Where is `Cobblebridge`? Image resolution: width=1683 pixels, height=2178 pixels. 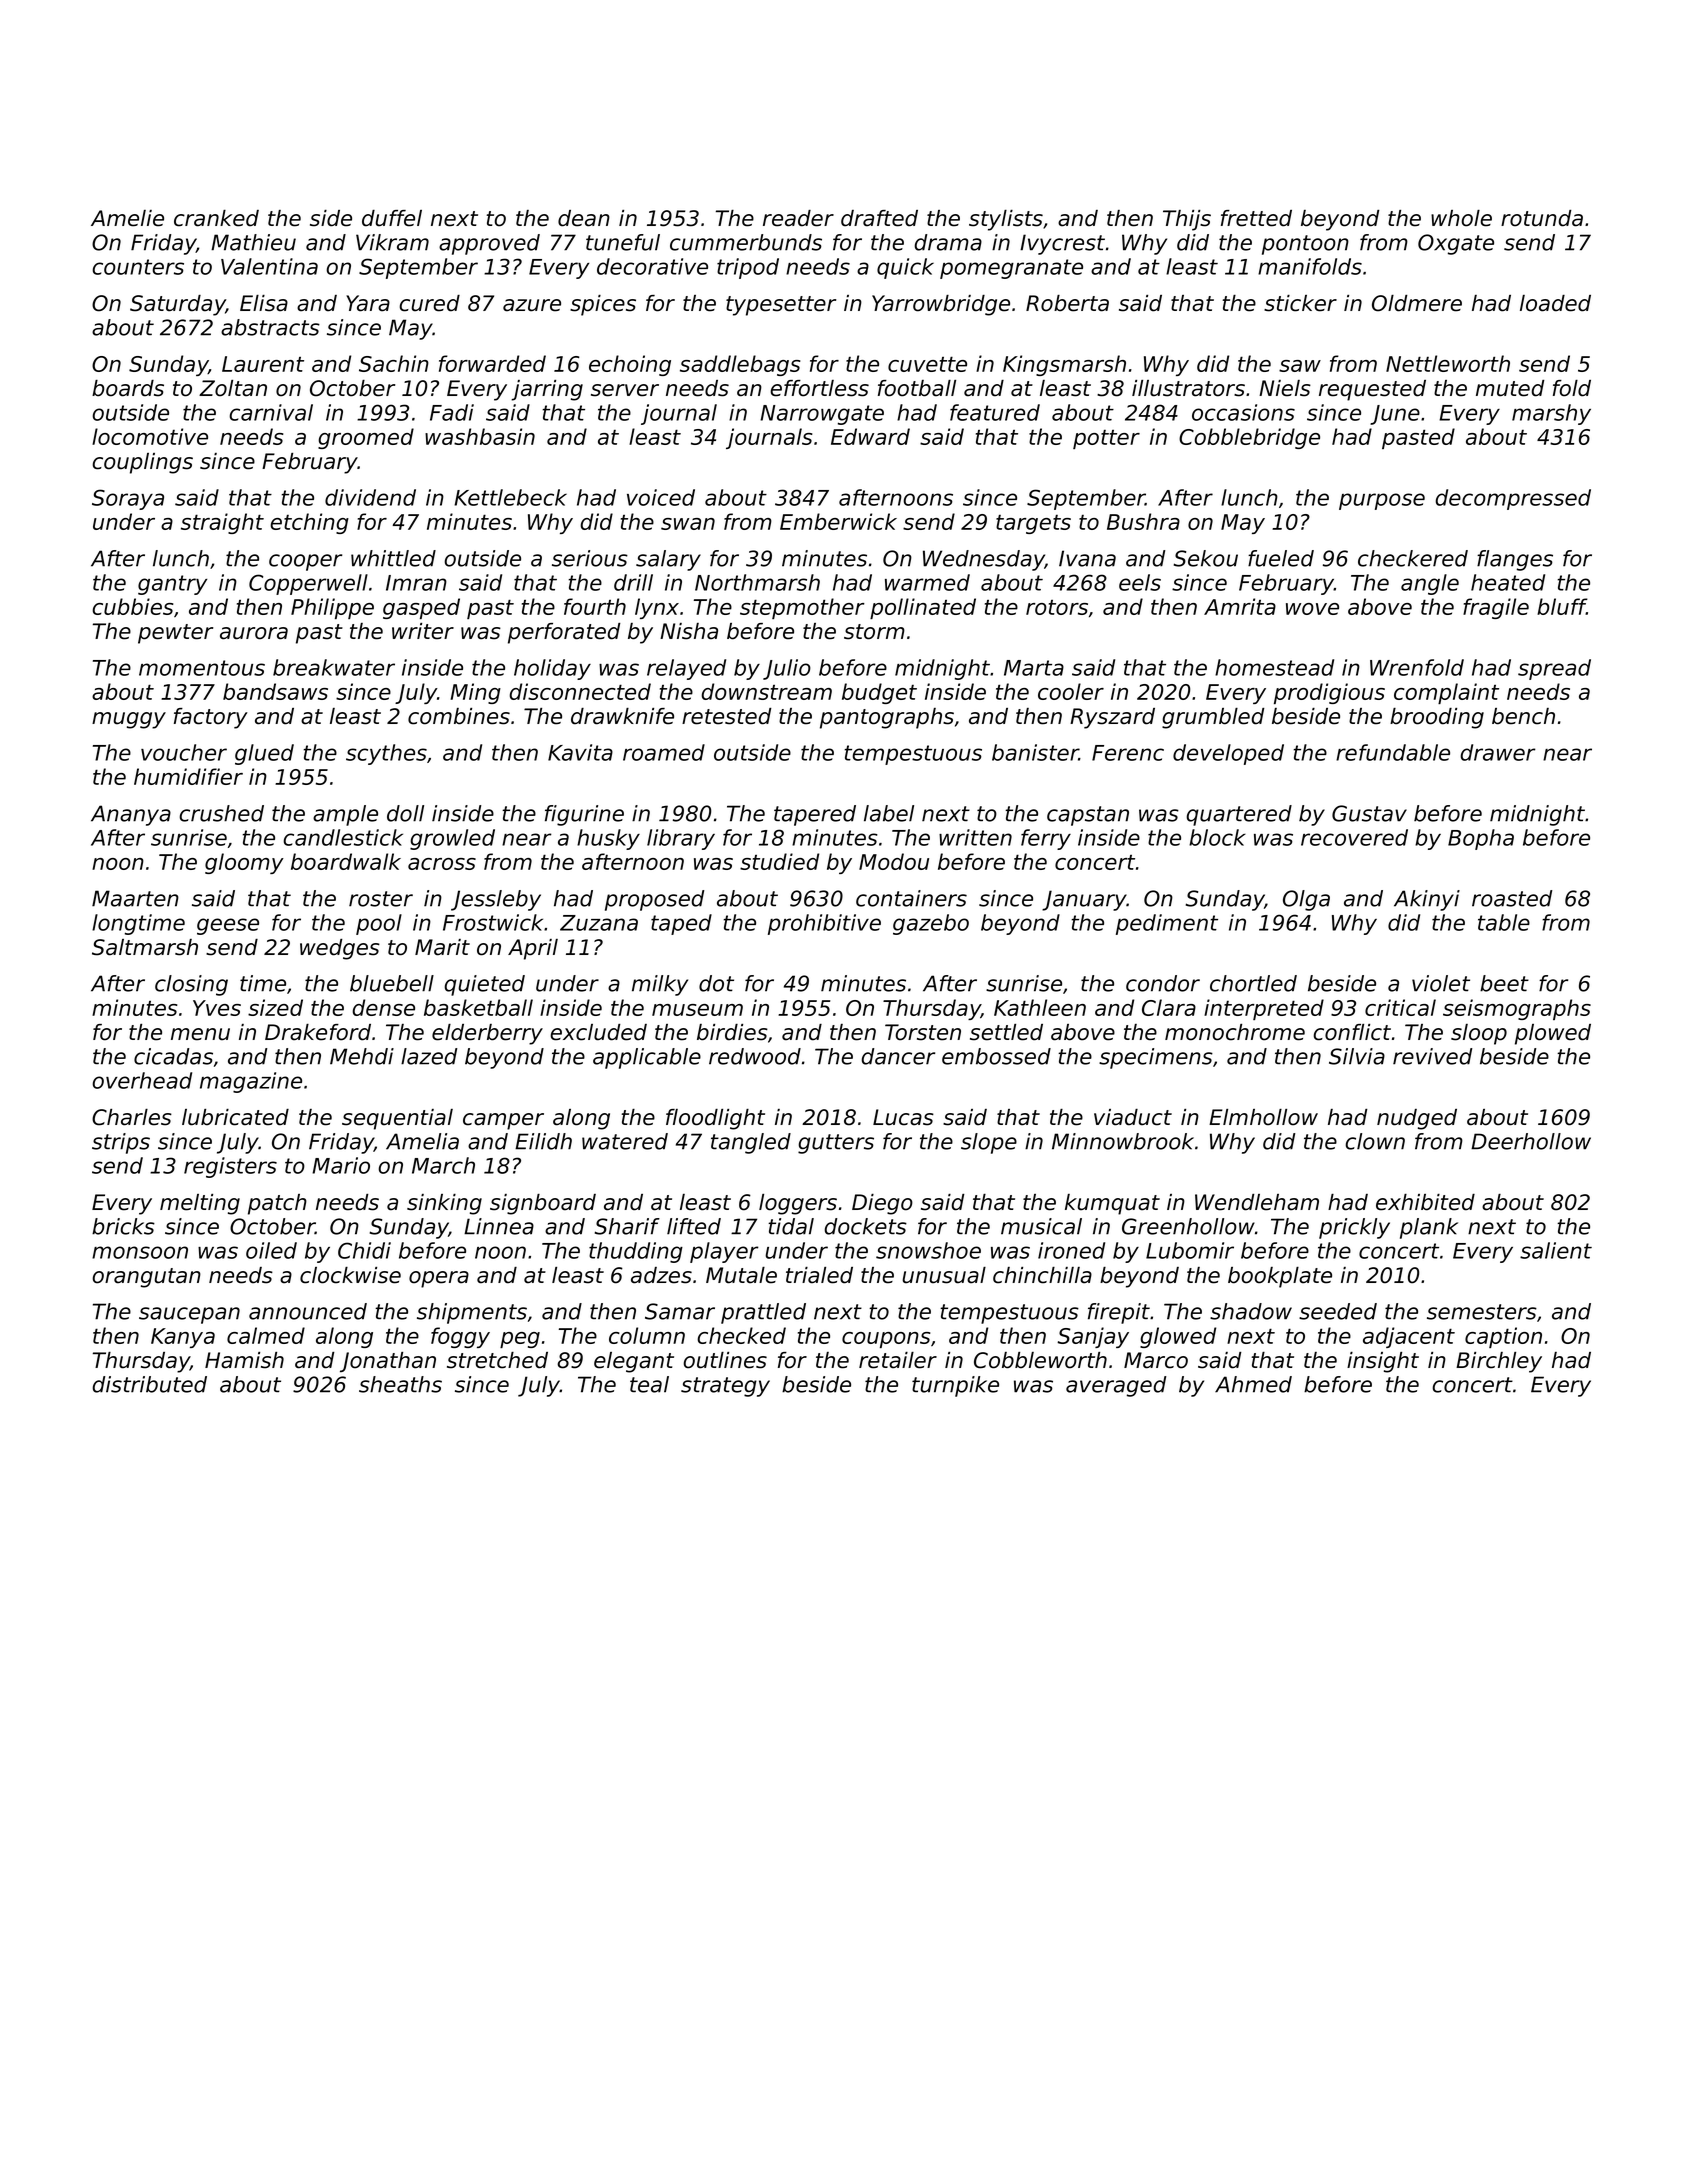
Cobblebridge is located at coordinates (1249, 438).
